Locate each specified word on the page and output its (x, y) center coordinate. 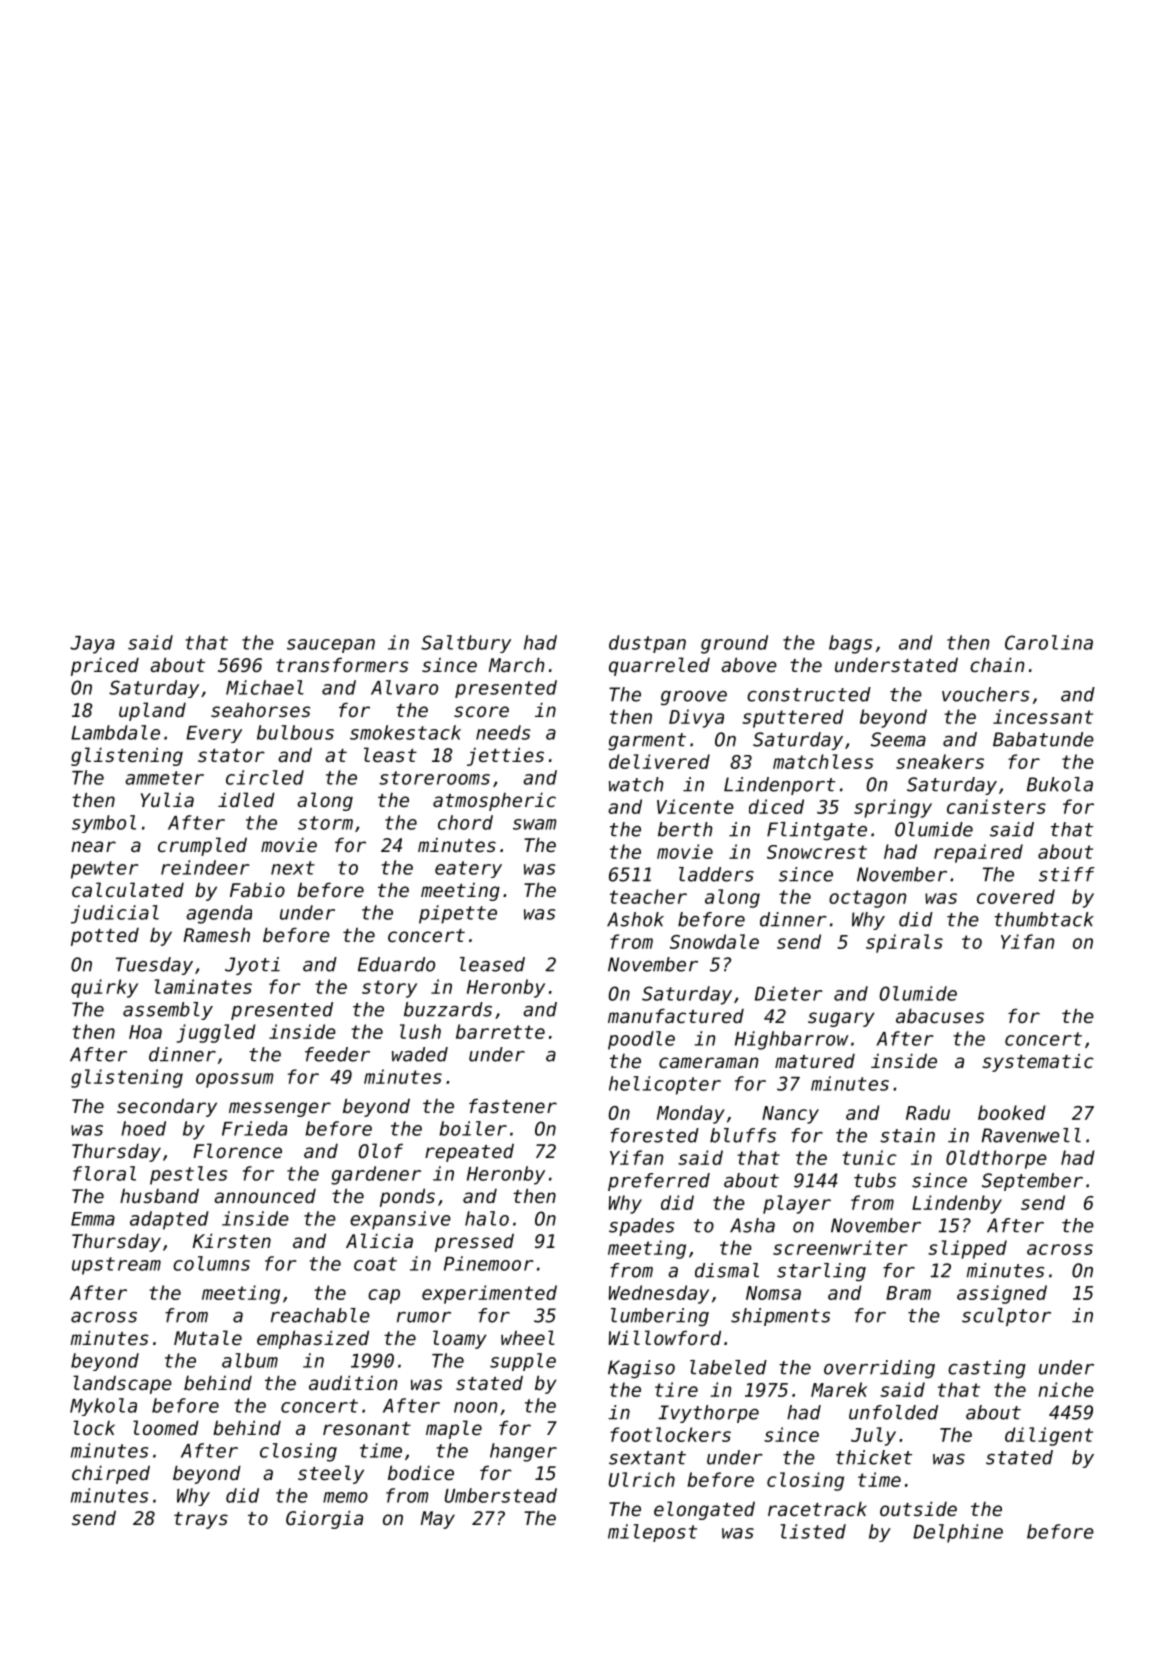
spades (641, 1227)
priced (105, 666)
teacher (648, 896)
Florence (237, 1150)
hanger (523, 1452)
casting (987, 1369)
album (250, 1360)
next (293, 868)
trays (201, 1520)
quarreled (659, 666)
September (1032, 1182)
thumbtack (1044, 919)
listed (813, 1531)
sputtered (793, 718)
